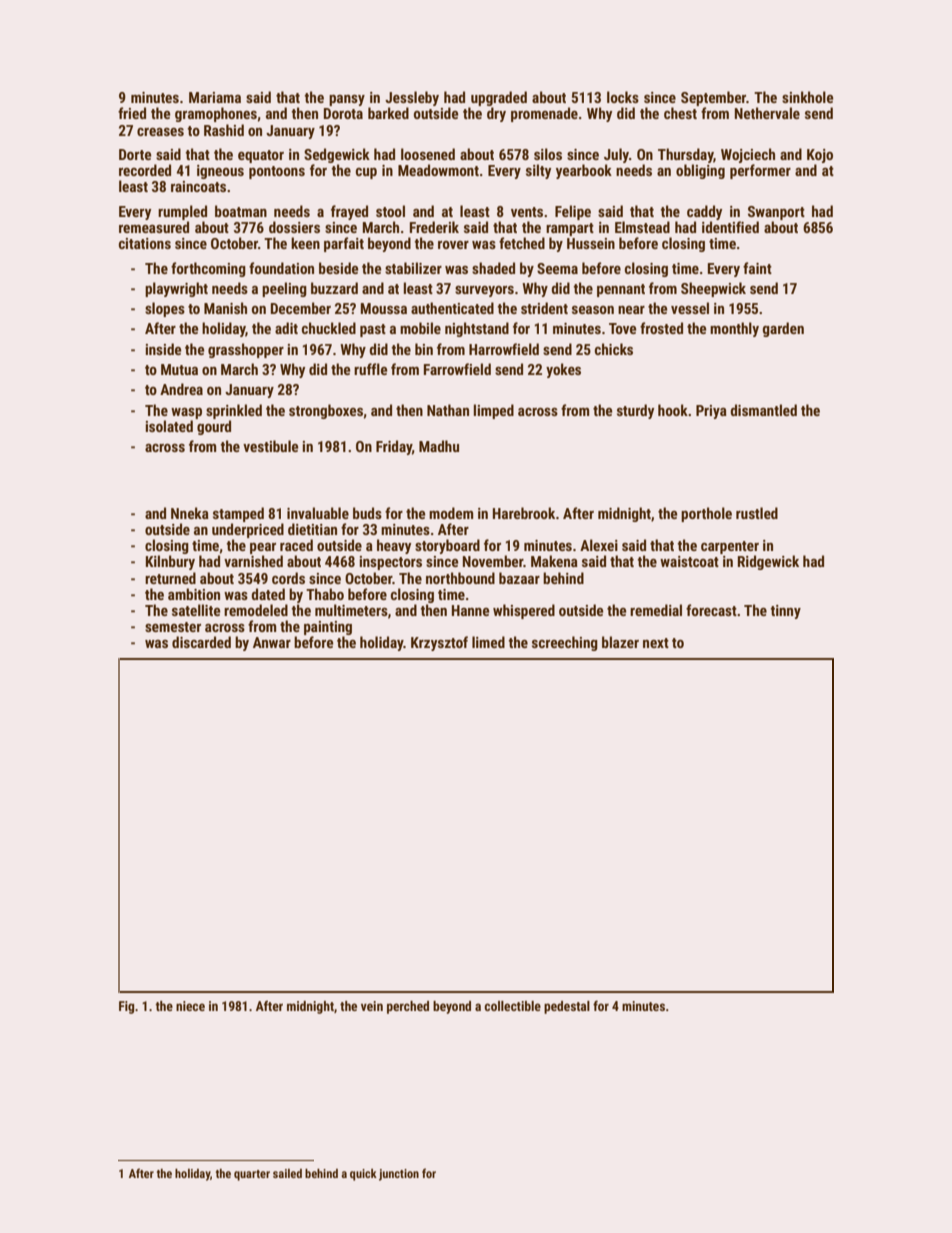 This screenshot has height=1233, width=952. Describe the element at coordinates (126, 1007) in the screenshot. I see `Fig` at that location.
